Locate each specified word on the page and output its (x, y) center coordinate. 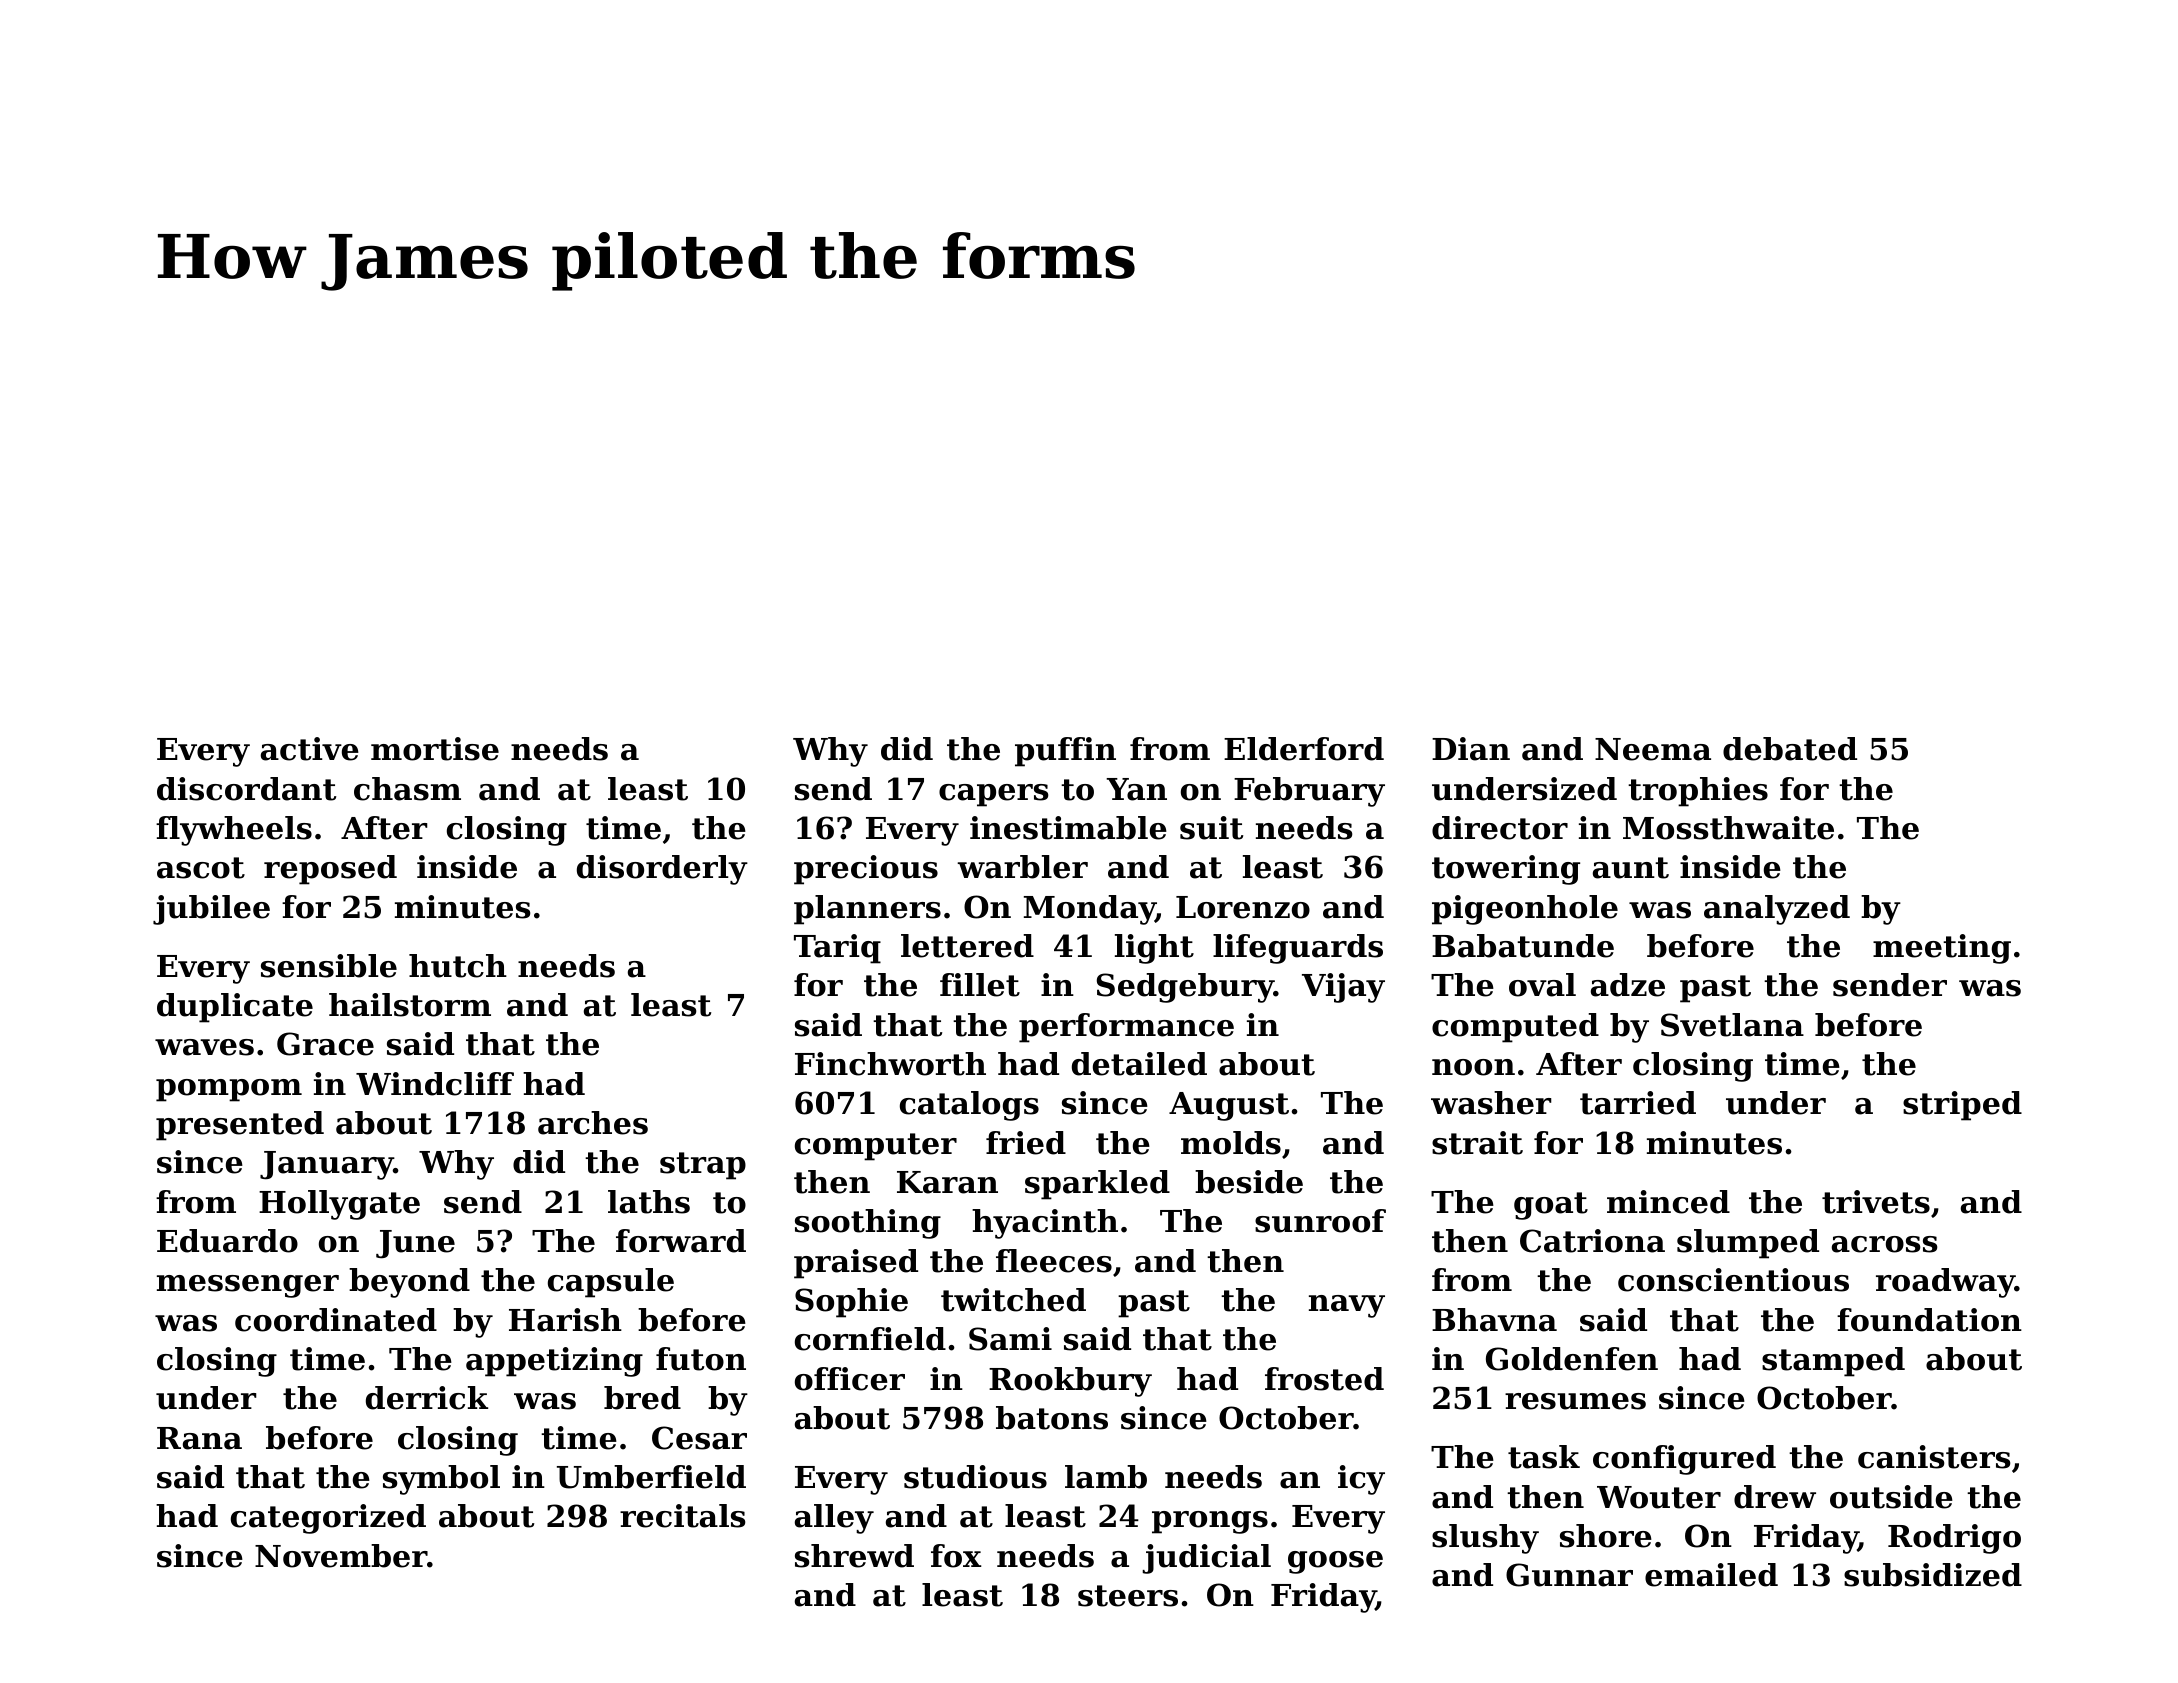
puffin (1065, 752)
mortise (435, 749)
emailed (1711, 1575)
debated (1790, 749)
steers (1128, 1596)
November (341, 1556)
